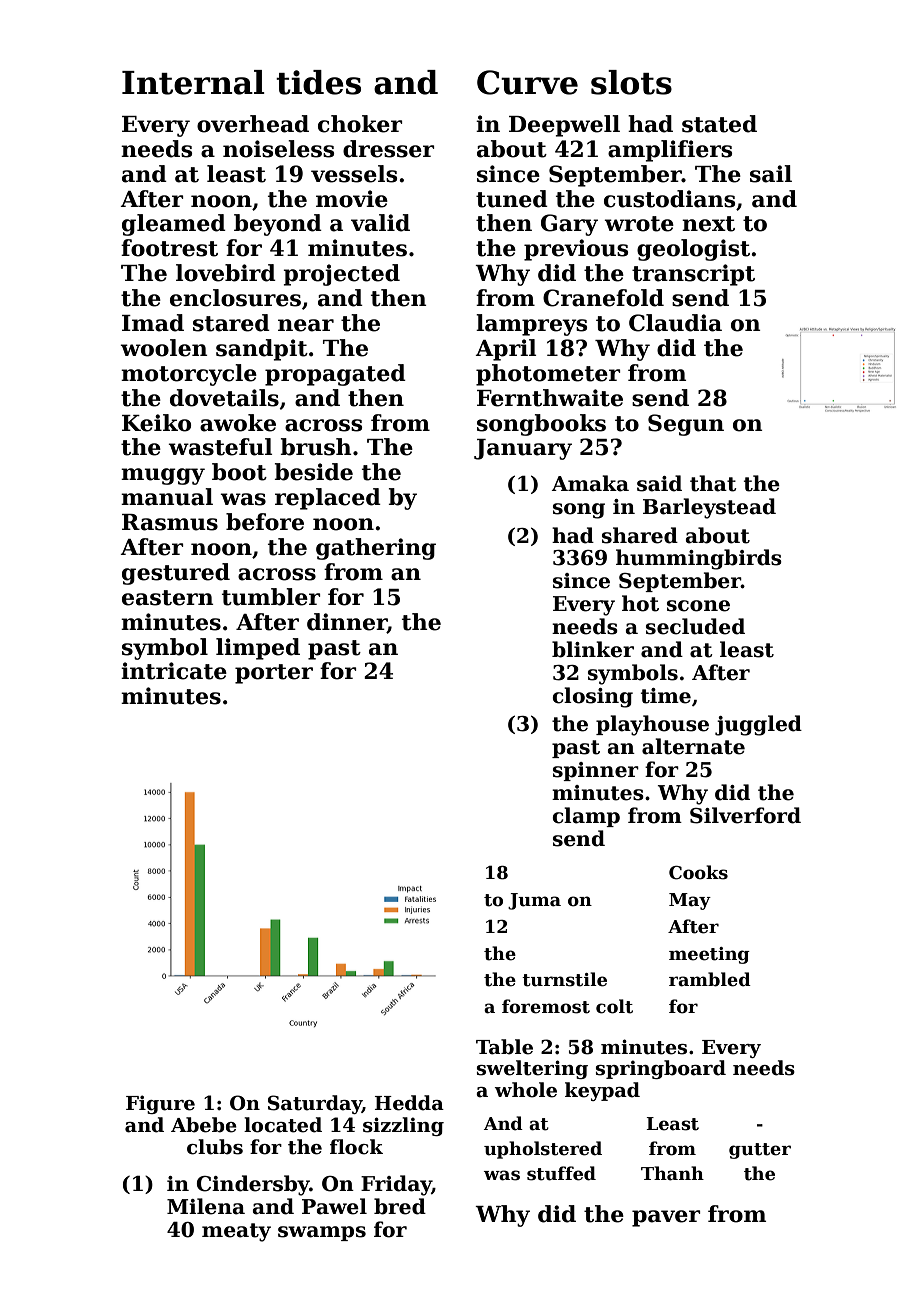  I want to click on rambled, so click(710, 979).
